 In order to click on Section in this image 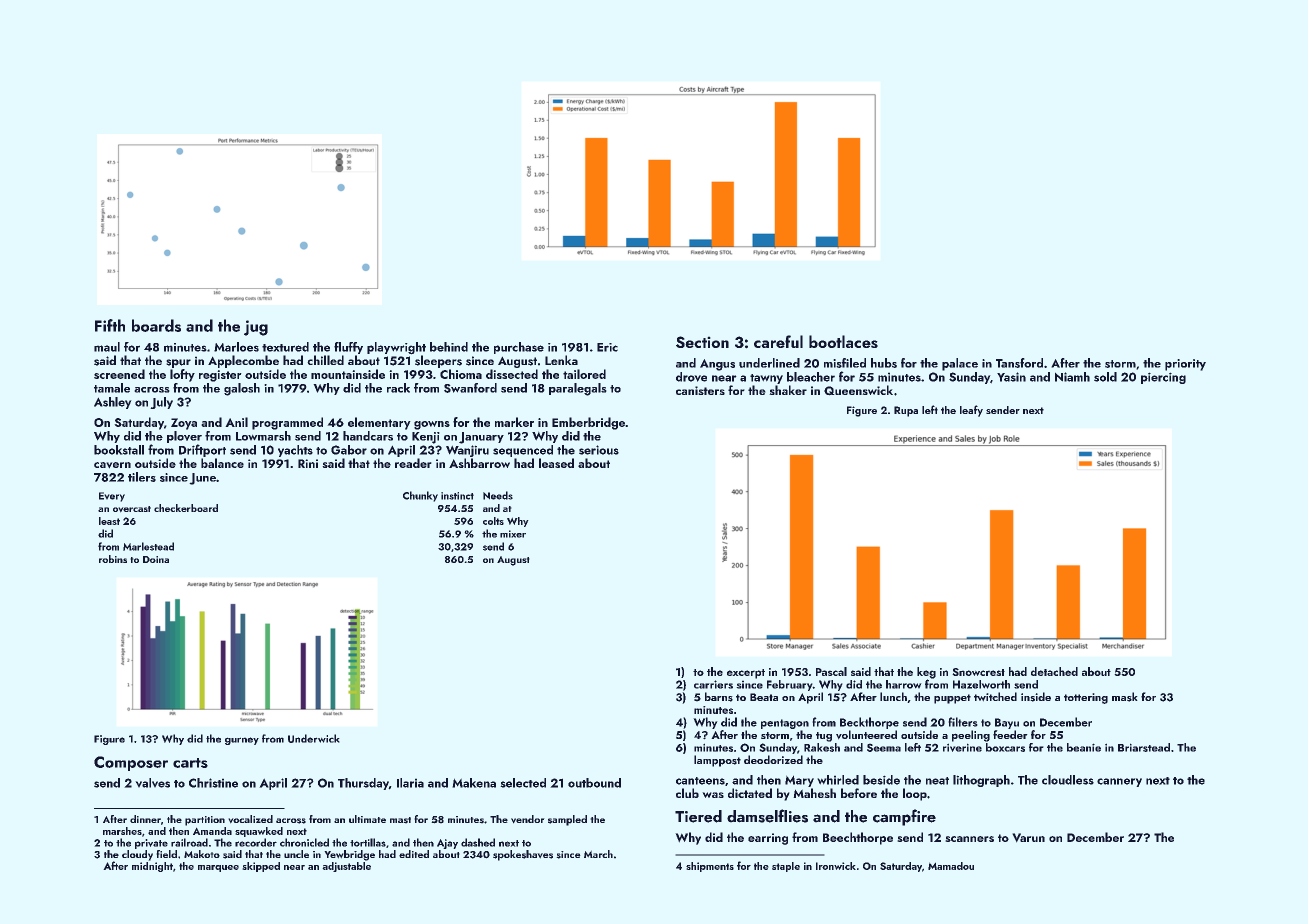, I will do `click(702, 342)`.
